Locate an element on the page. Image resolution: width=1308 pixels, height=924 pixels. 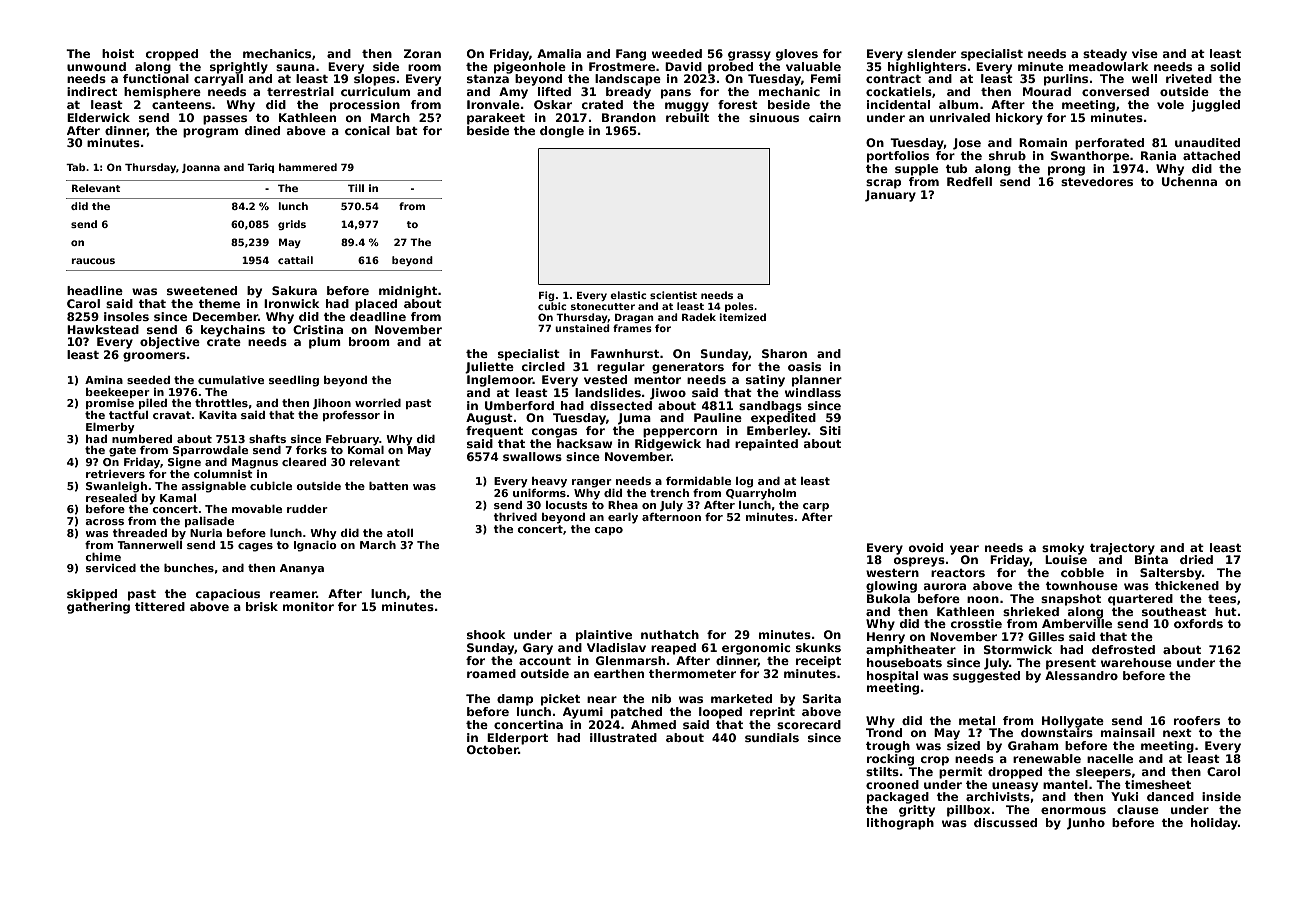
passes is located at coordinates (225, 120).
